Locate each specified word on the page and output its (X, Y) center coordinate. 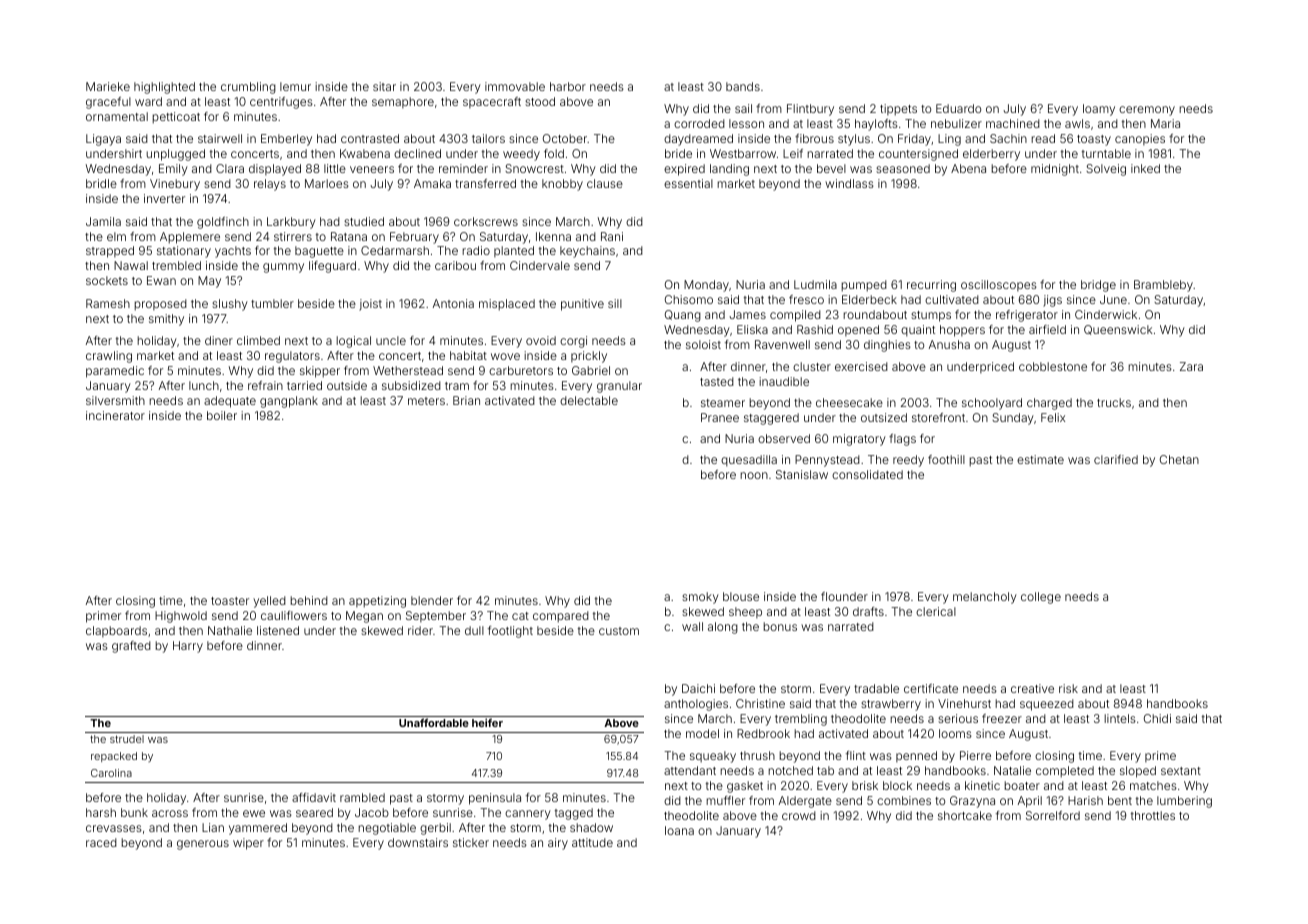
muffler (725, 800)
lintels (1120, 718)
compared (561, 617)
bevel (831, 168)
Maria (1165, 123)
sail (743, 108)
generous (203, 845)
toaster (230, 601)
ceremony (1147, 111)
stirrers (293, 236)
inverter (164, 198)
